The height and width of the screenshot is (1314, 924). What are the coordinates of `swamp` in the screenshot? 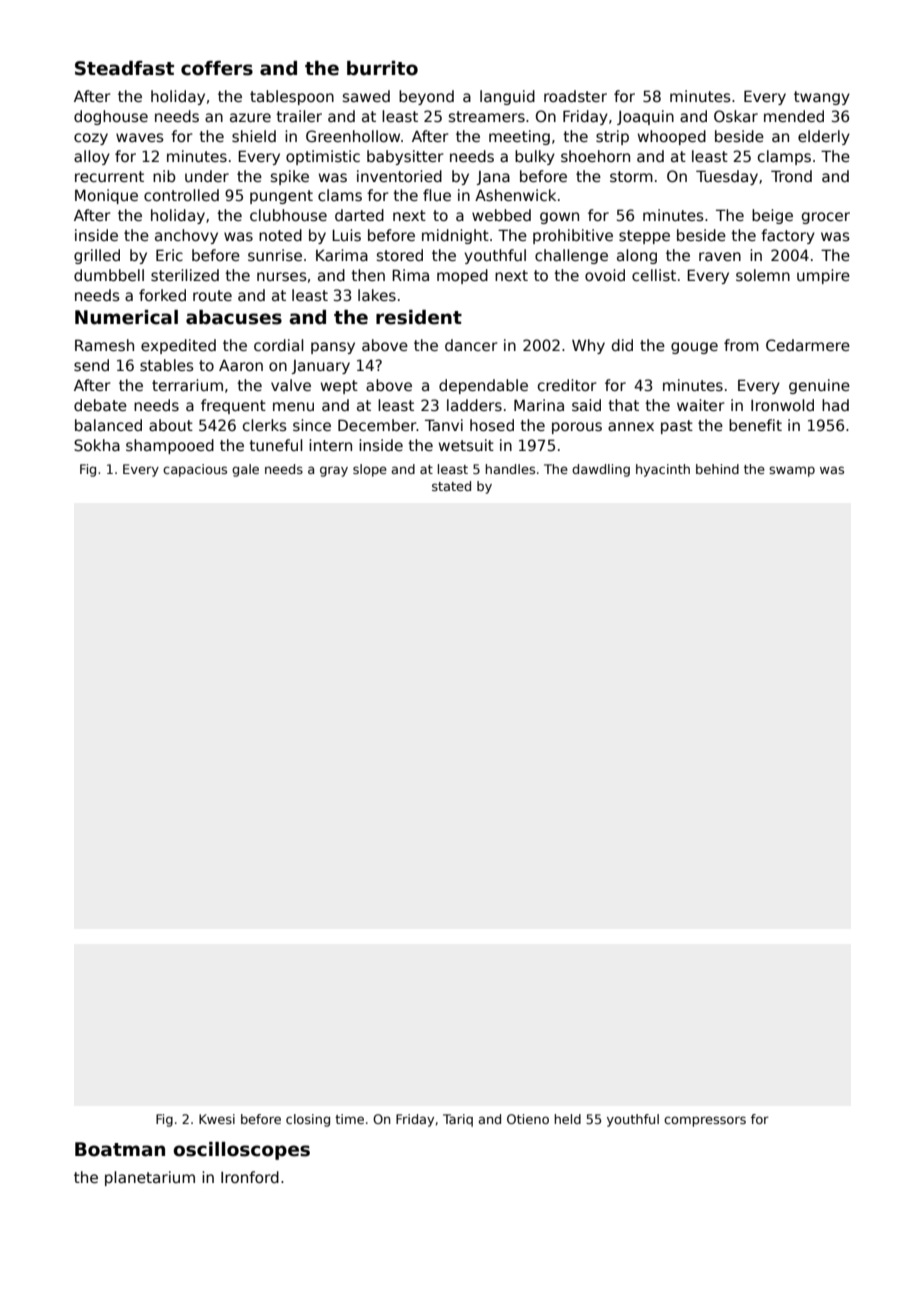 It's located at (792, 471).
